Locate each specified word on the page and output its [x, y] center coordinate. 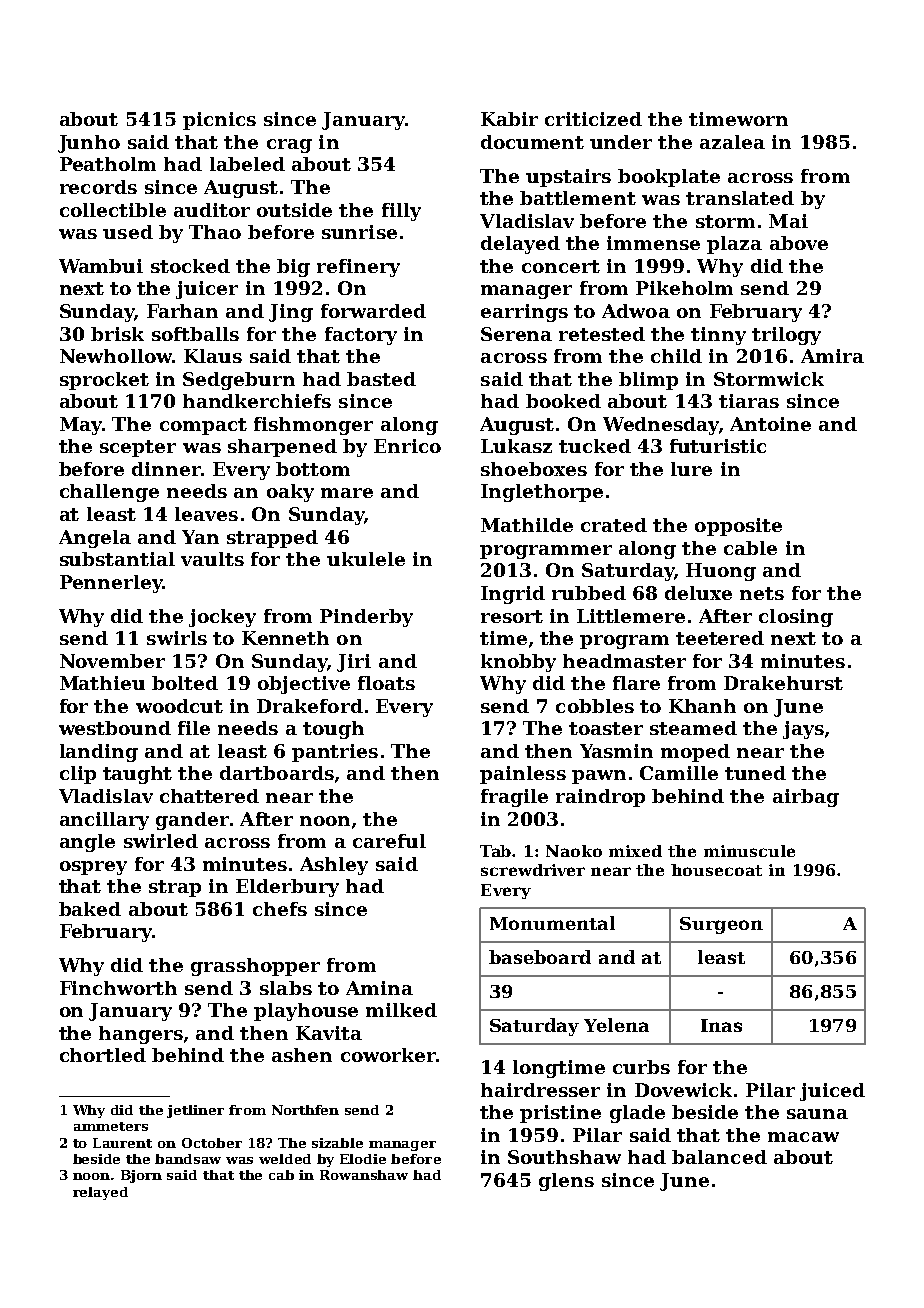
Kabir [509, 119]
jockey [222, 618]
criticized [593, 119]
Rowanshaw [364, 1175]
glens [566, 1182]
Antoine [770, 424]
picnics [219, 121]
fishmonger [313, 426]
